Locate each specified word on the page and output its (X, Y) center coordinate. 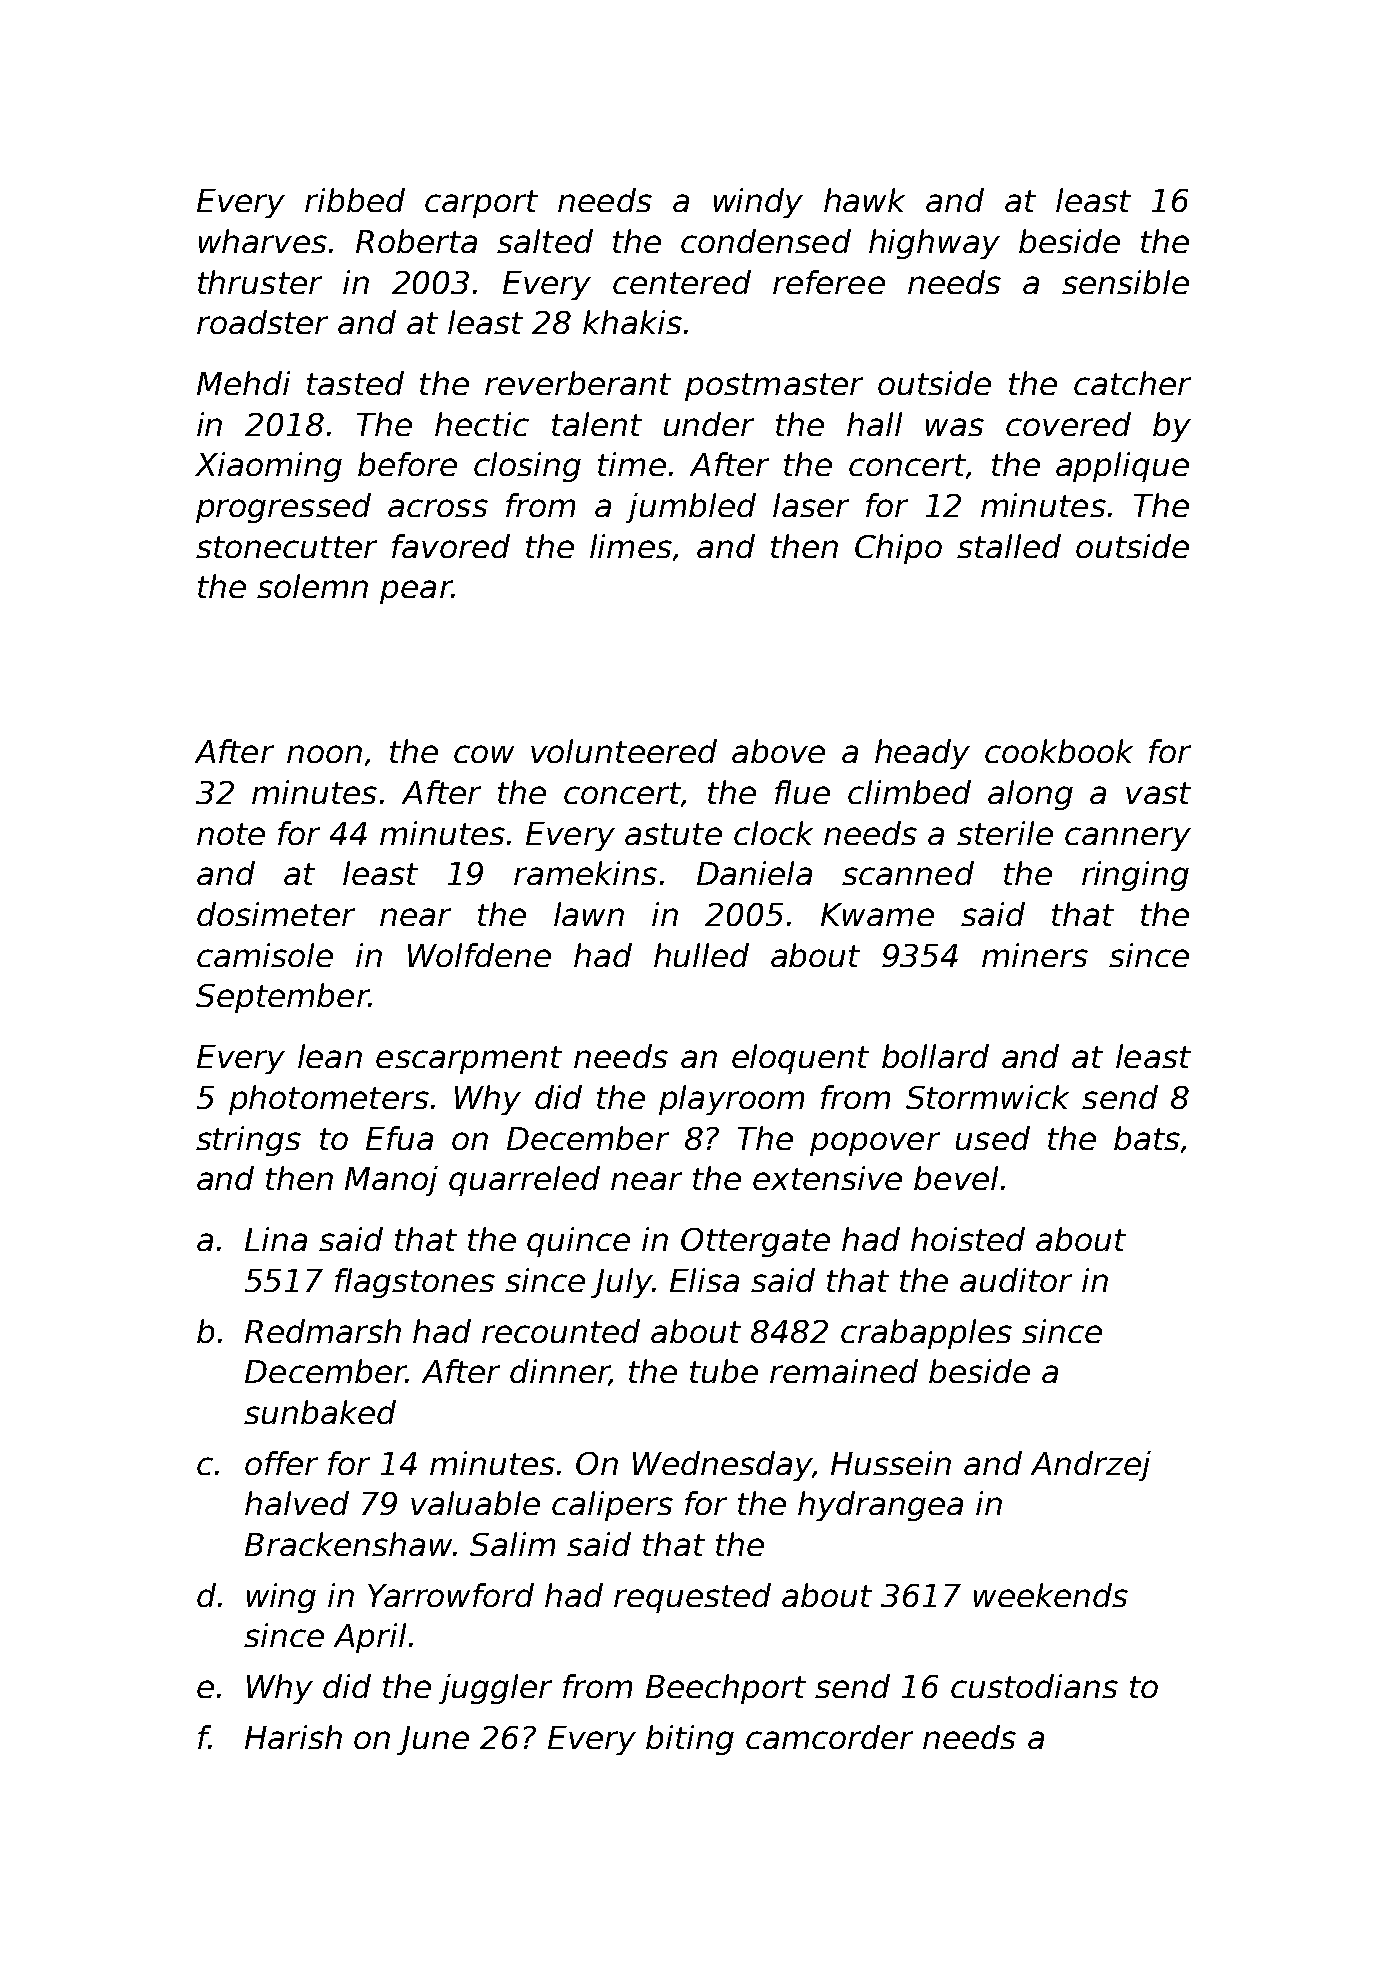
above (778, 751)
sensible (1125, 282)
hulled (701, 955)
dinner (559, 1372)
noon (324, 754)
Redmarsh (323, 1331)
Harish (293, 1737)
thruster (260, 282)
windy (758, 203)
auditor (1016, 1280)
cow (484, 754)
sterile (1005, 833)
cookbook (1059, 751)
